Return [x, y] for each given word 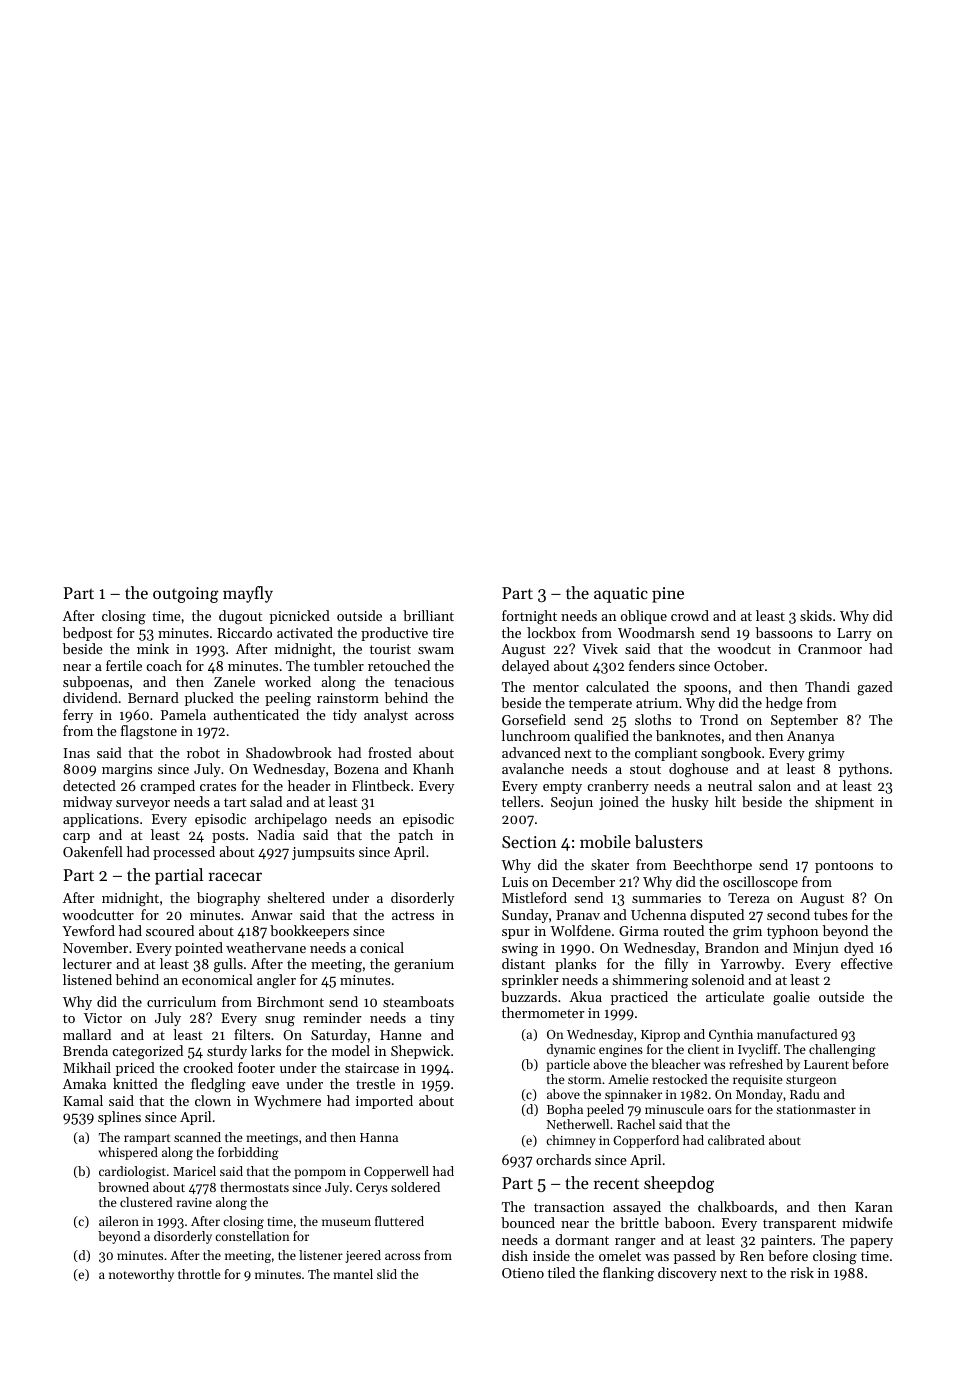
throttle [199, 1274]
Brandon [732, 947]
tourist [390, 649]
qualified [601, 737]
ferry [78, 716]
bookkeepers [309, 932]
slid [387, 1274]
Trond [719, 719]
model [351, 1050]
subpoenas [96, 683]
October [739, 665]
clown [213, 1100]
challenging [842, 1050]
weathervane [266, 947]
